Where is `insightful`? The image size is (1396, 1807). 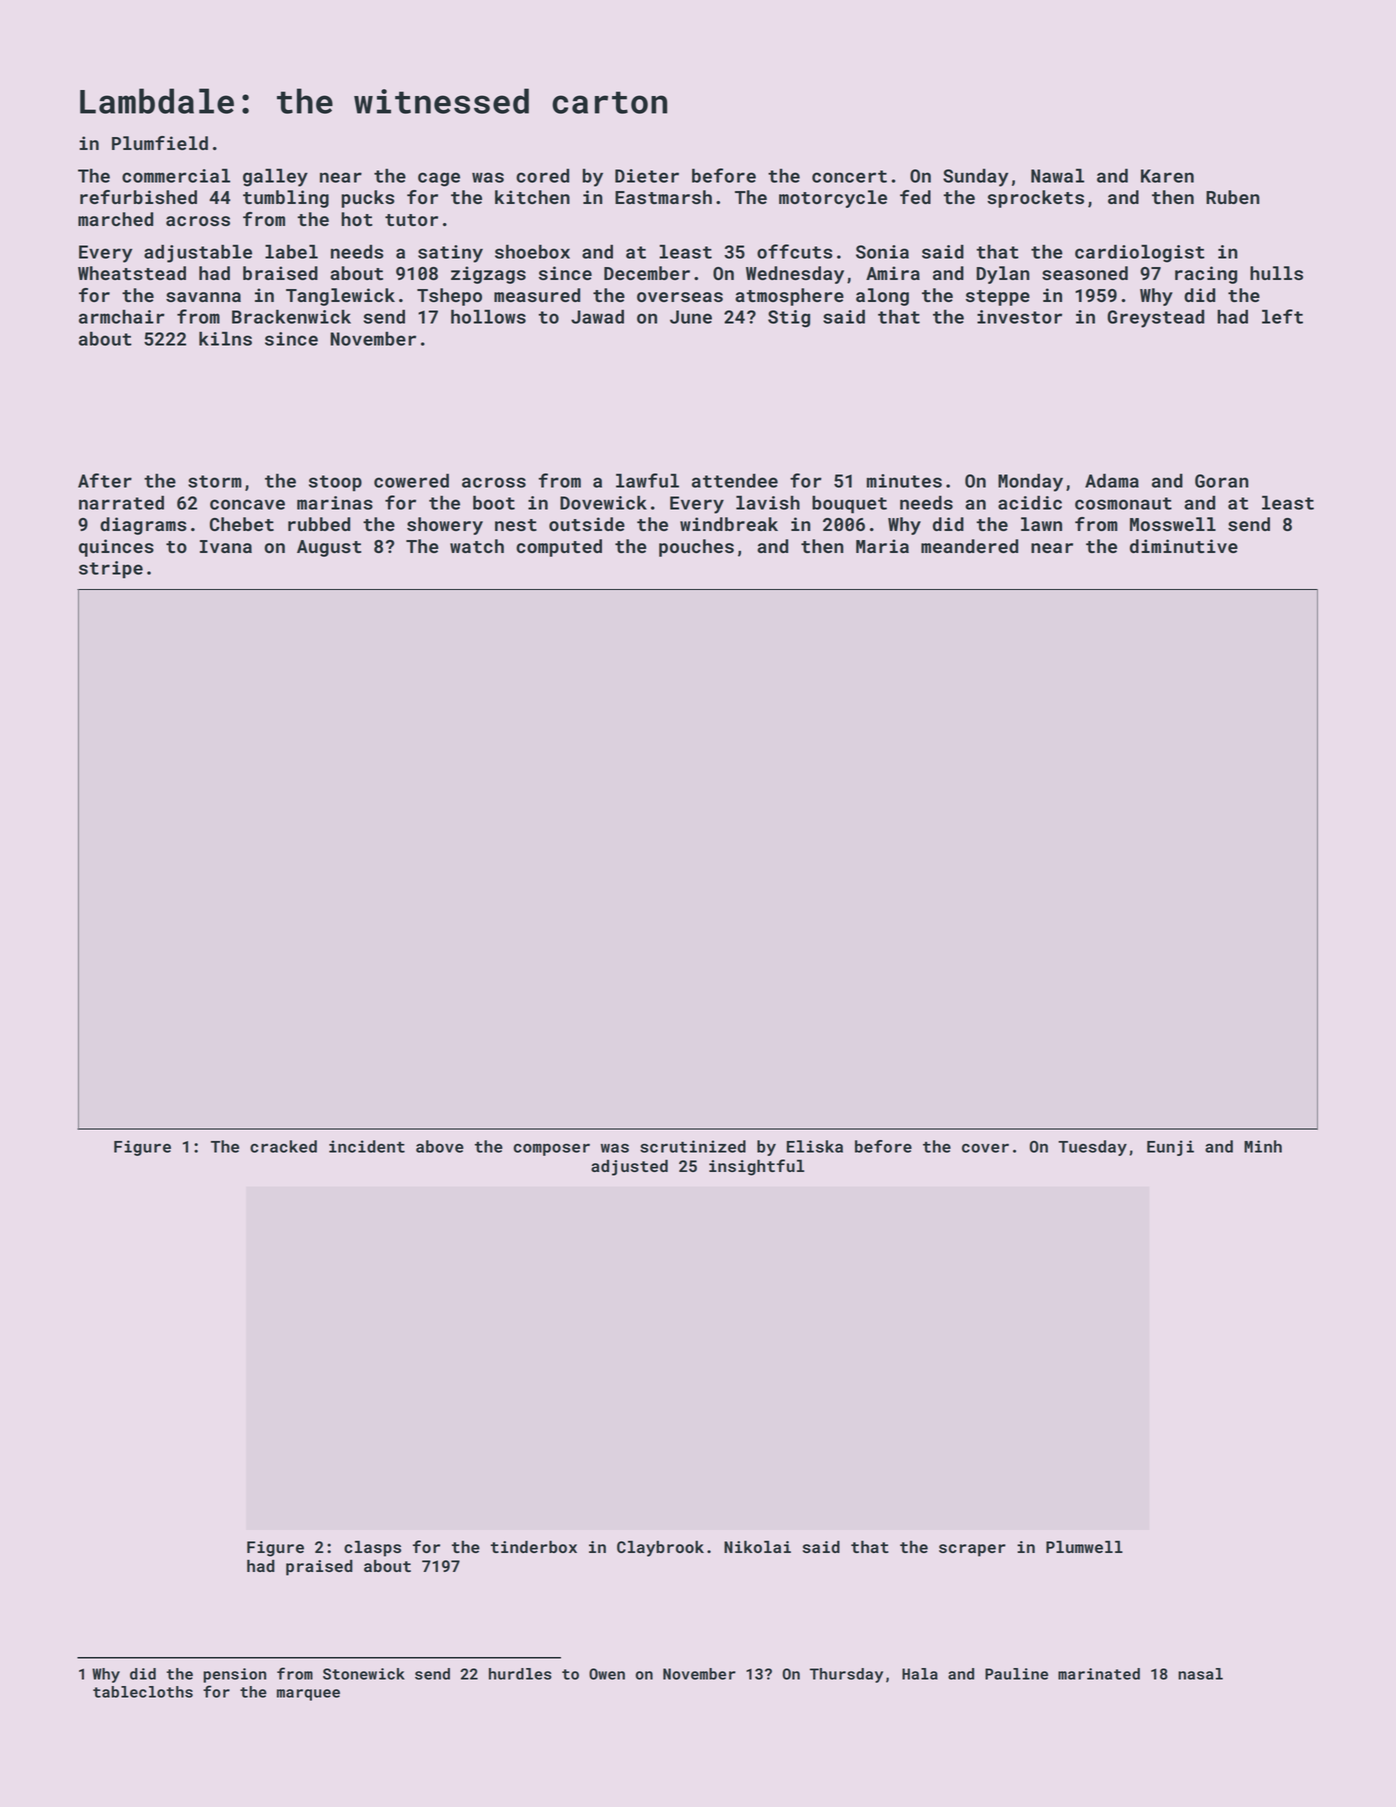
insightful is located at coordinates (756, 1167).
